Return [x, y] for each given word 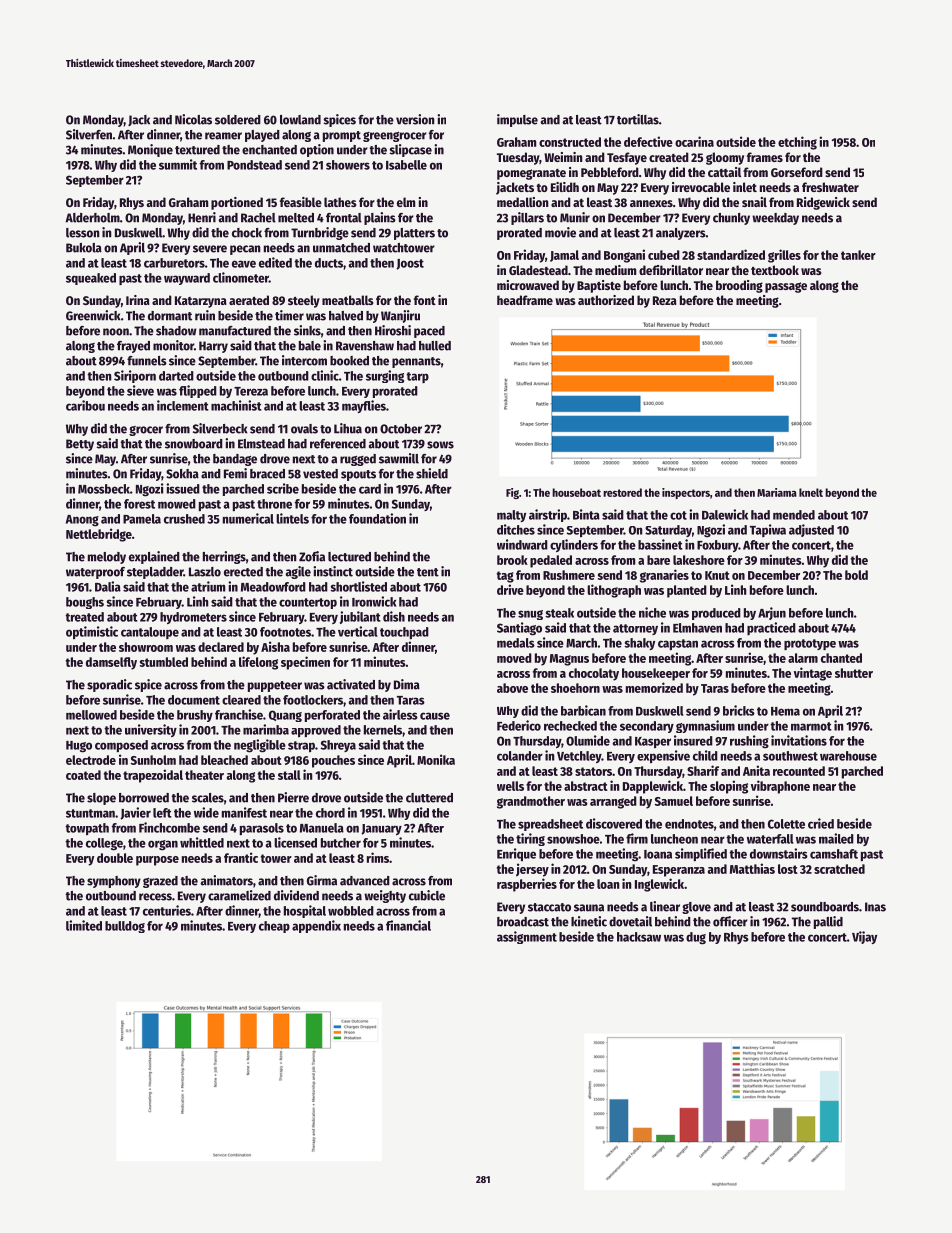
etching [797, 143]
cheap [274, 927]
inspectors [686, 493]
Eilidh [565, 187]
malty [511, 516]
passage [786, 287]
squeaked [91, 279]
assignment [527, 937]
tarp [417, 377]
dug [696, 938]
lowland [300, 120]
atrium [208, 586]
